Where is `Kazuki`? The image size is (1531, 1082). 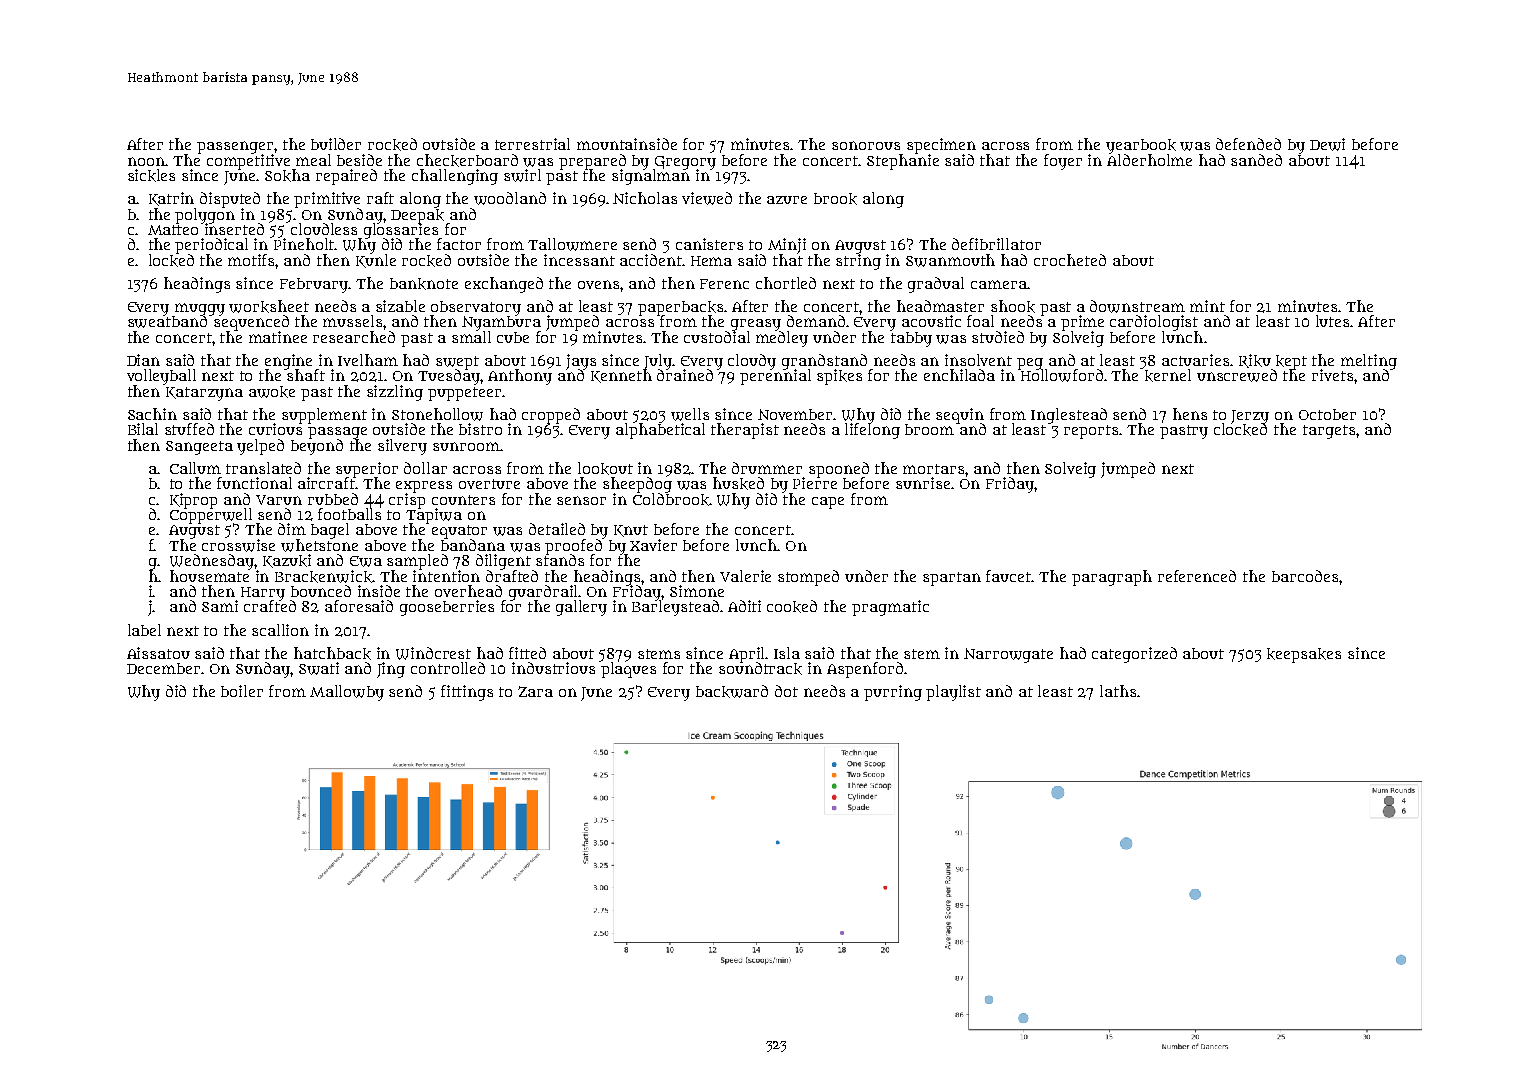
Kazuki is located at coordinates (287, 561).
